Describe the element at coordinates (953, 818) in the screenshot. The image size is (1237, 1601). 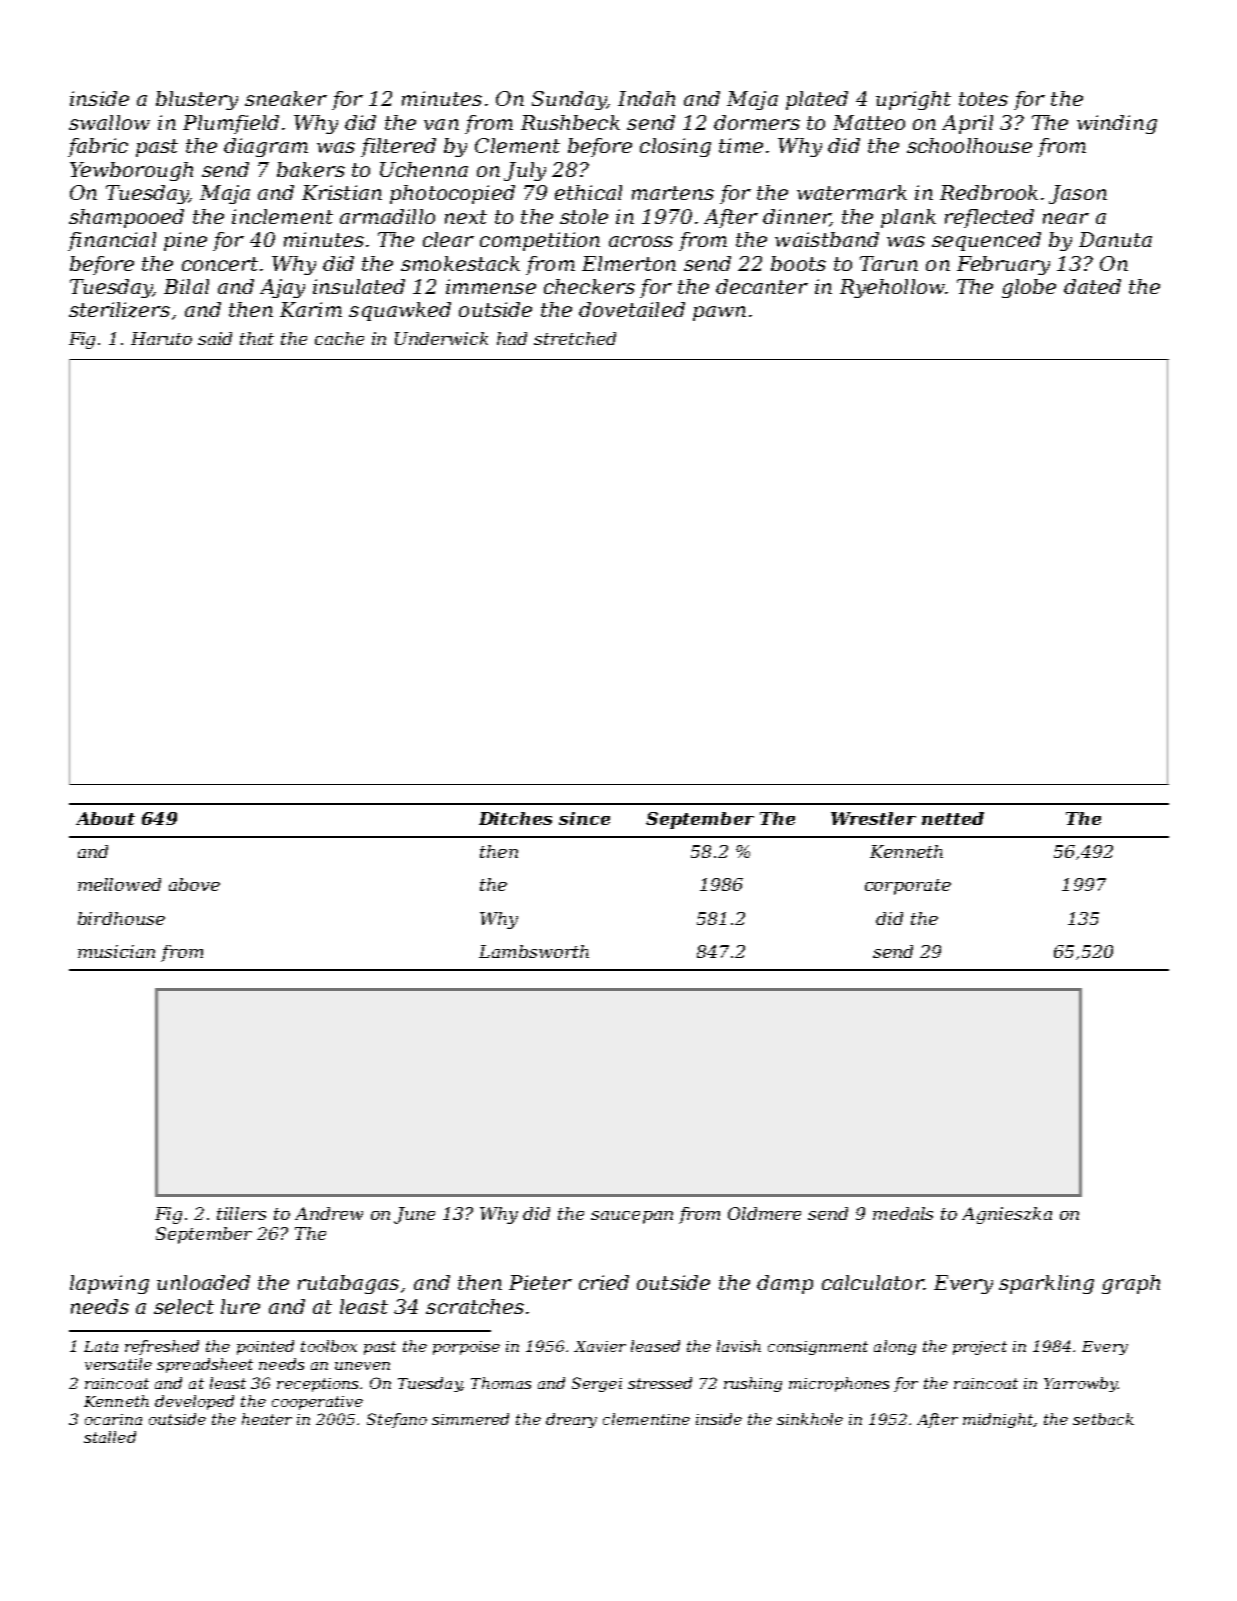
I see `netted` at that location.
